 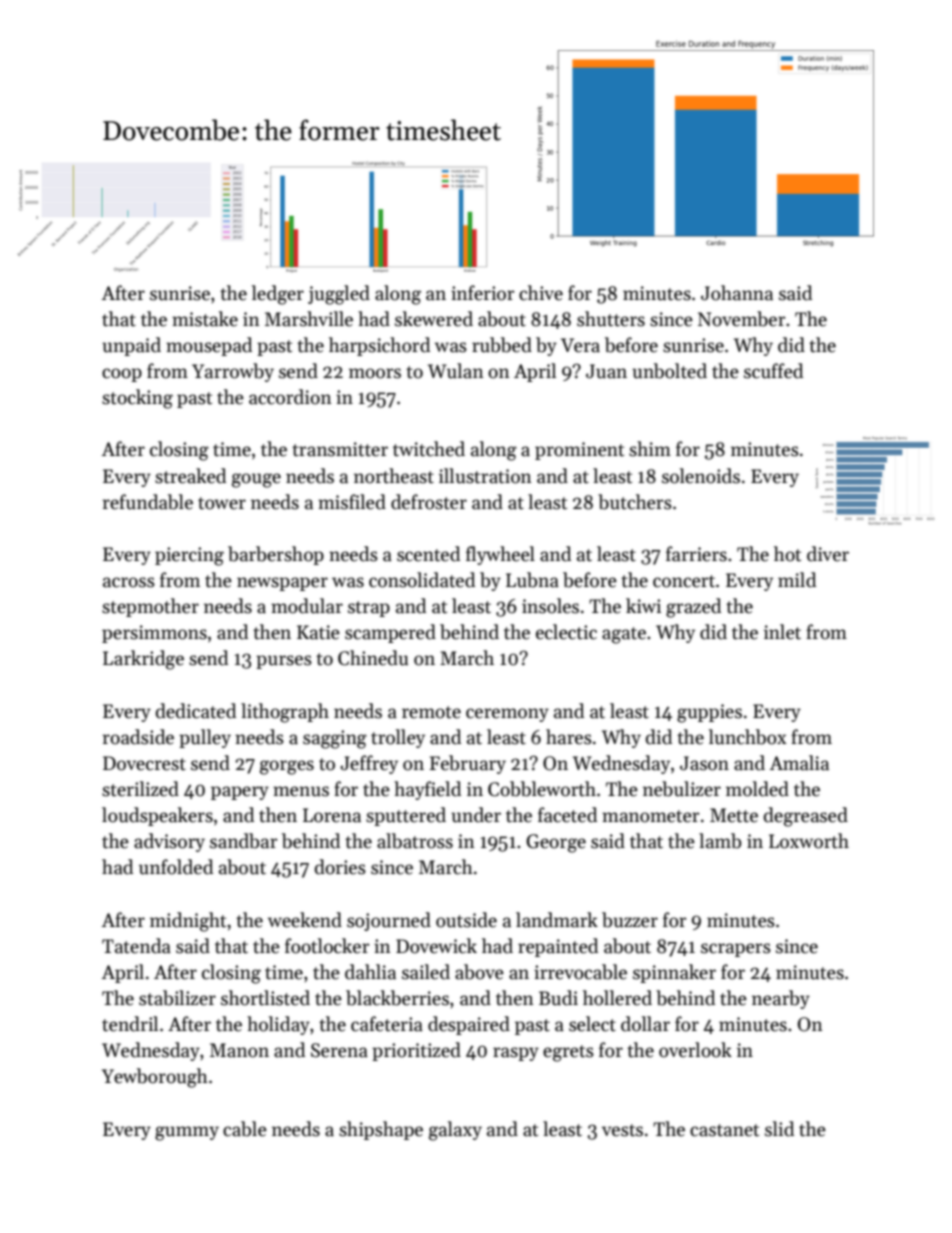 What do you see at coordinates (189, 556) in the screenshot?
I see `piercing` at bounding box center [189, 556].
